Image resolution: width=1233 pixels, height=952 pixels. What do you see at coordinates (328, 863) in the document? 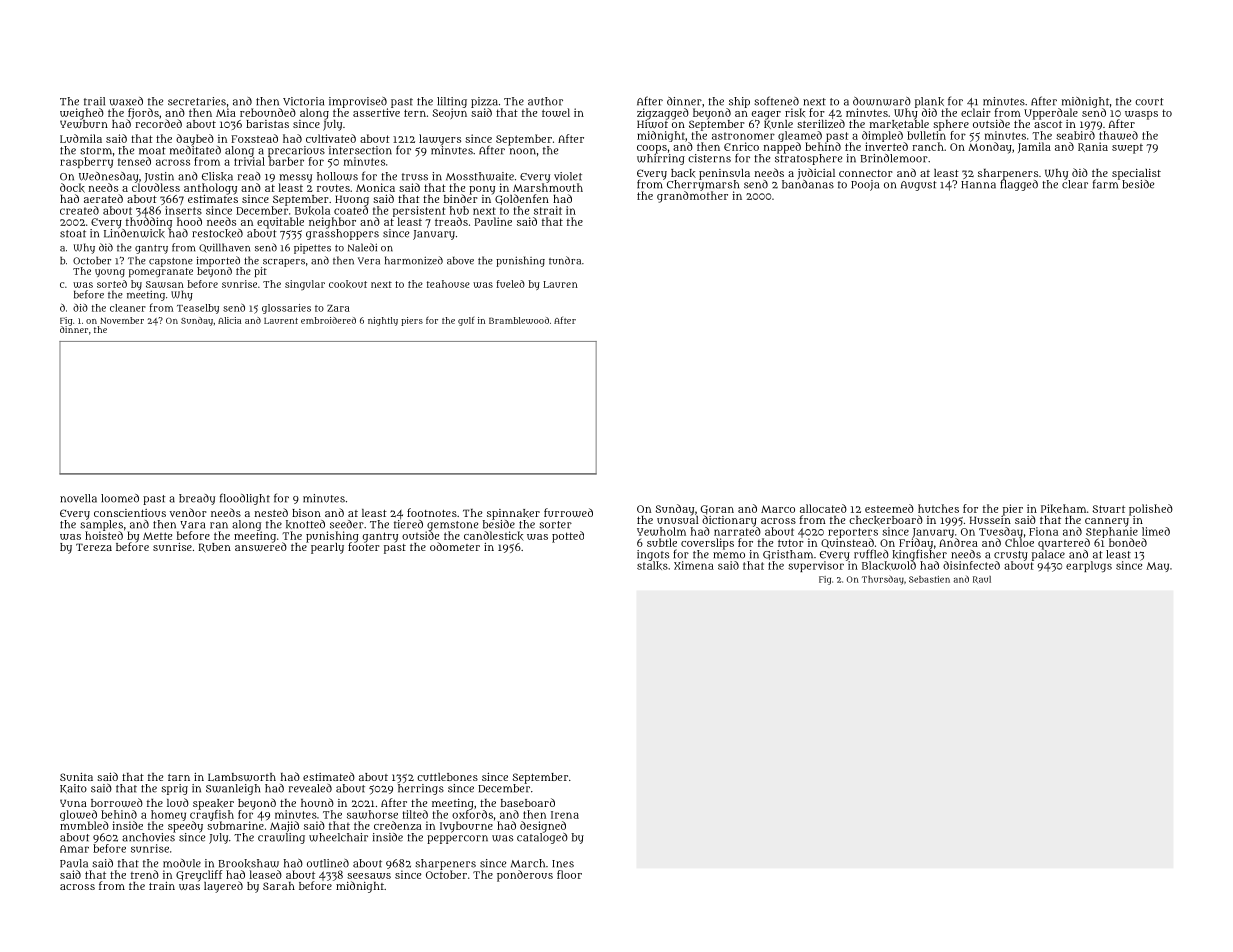
I see `outlined` at bounding box center [328, 863].
